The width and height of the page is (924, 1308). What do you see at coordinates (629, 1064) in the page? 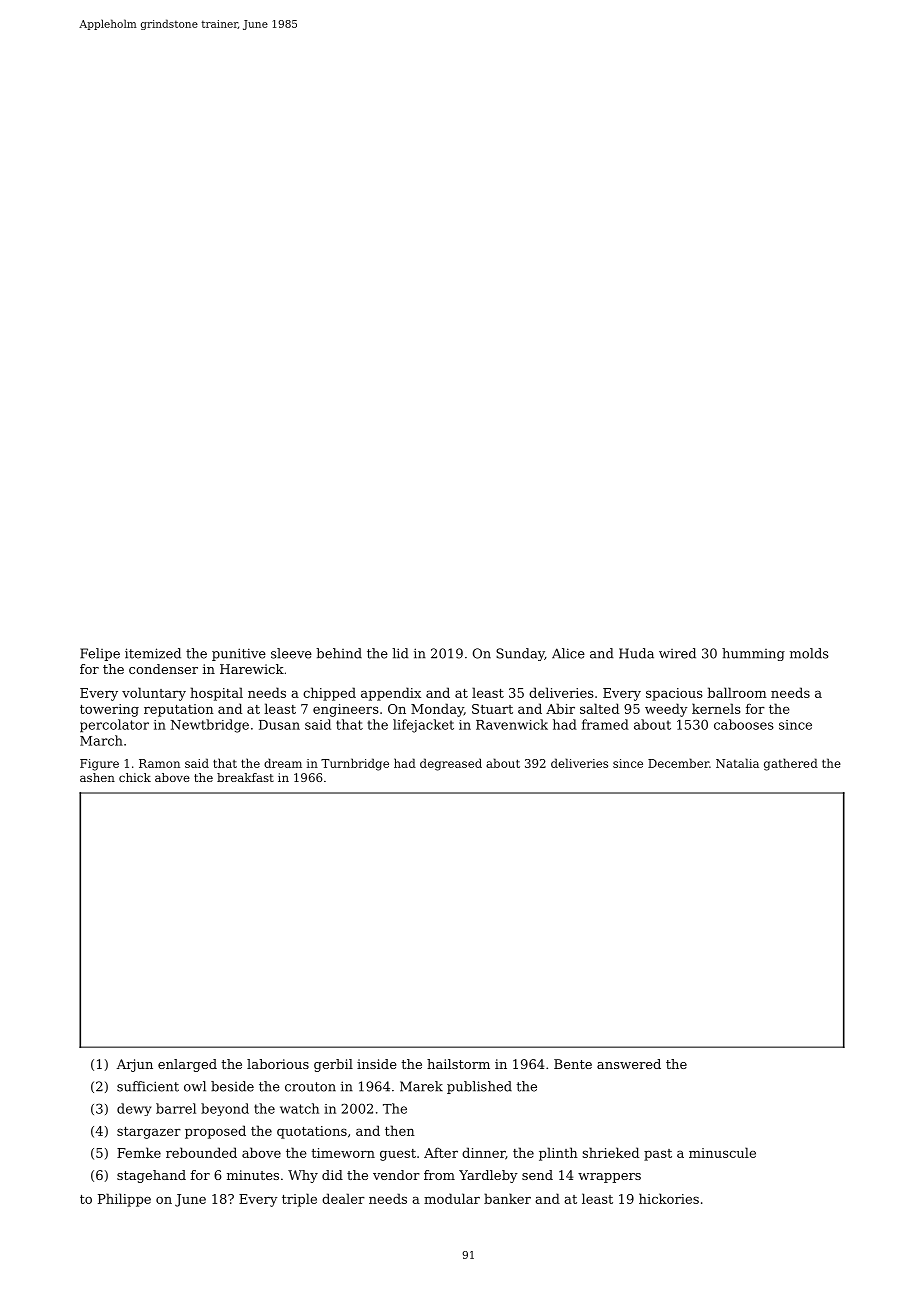
I see `answered` at bounding box center [629, 1064].
